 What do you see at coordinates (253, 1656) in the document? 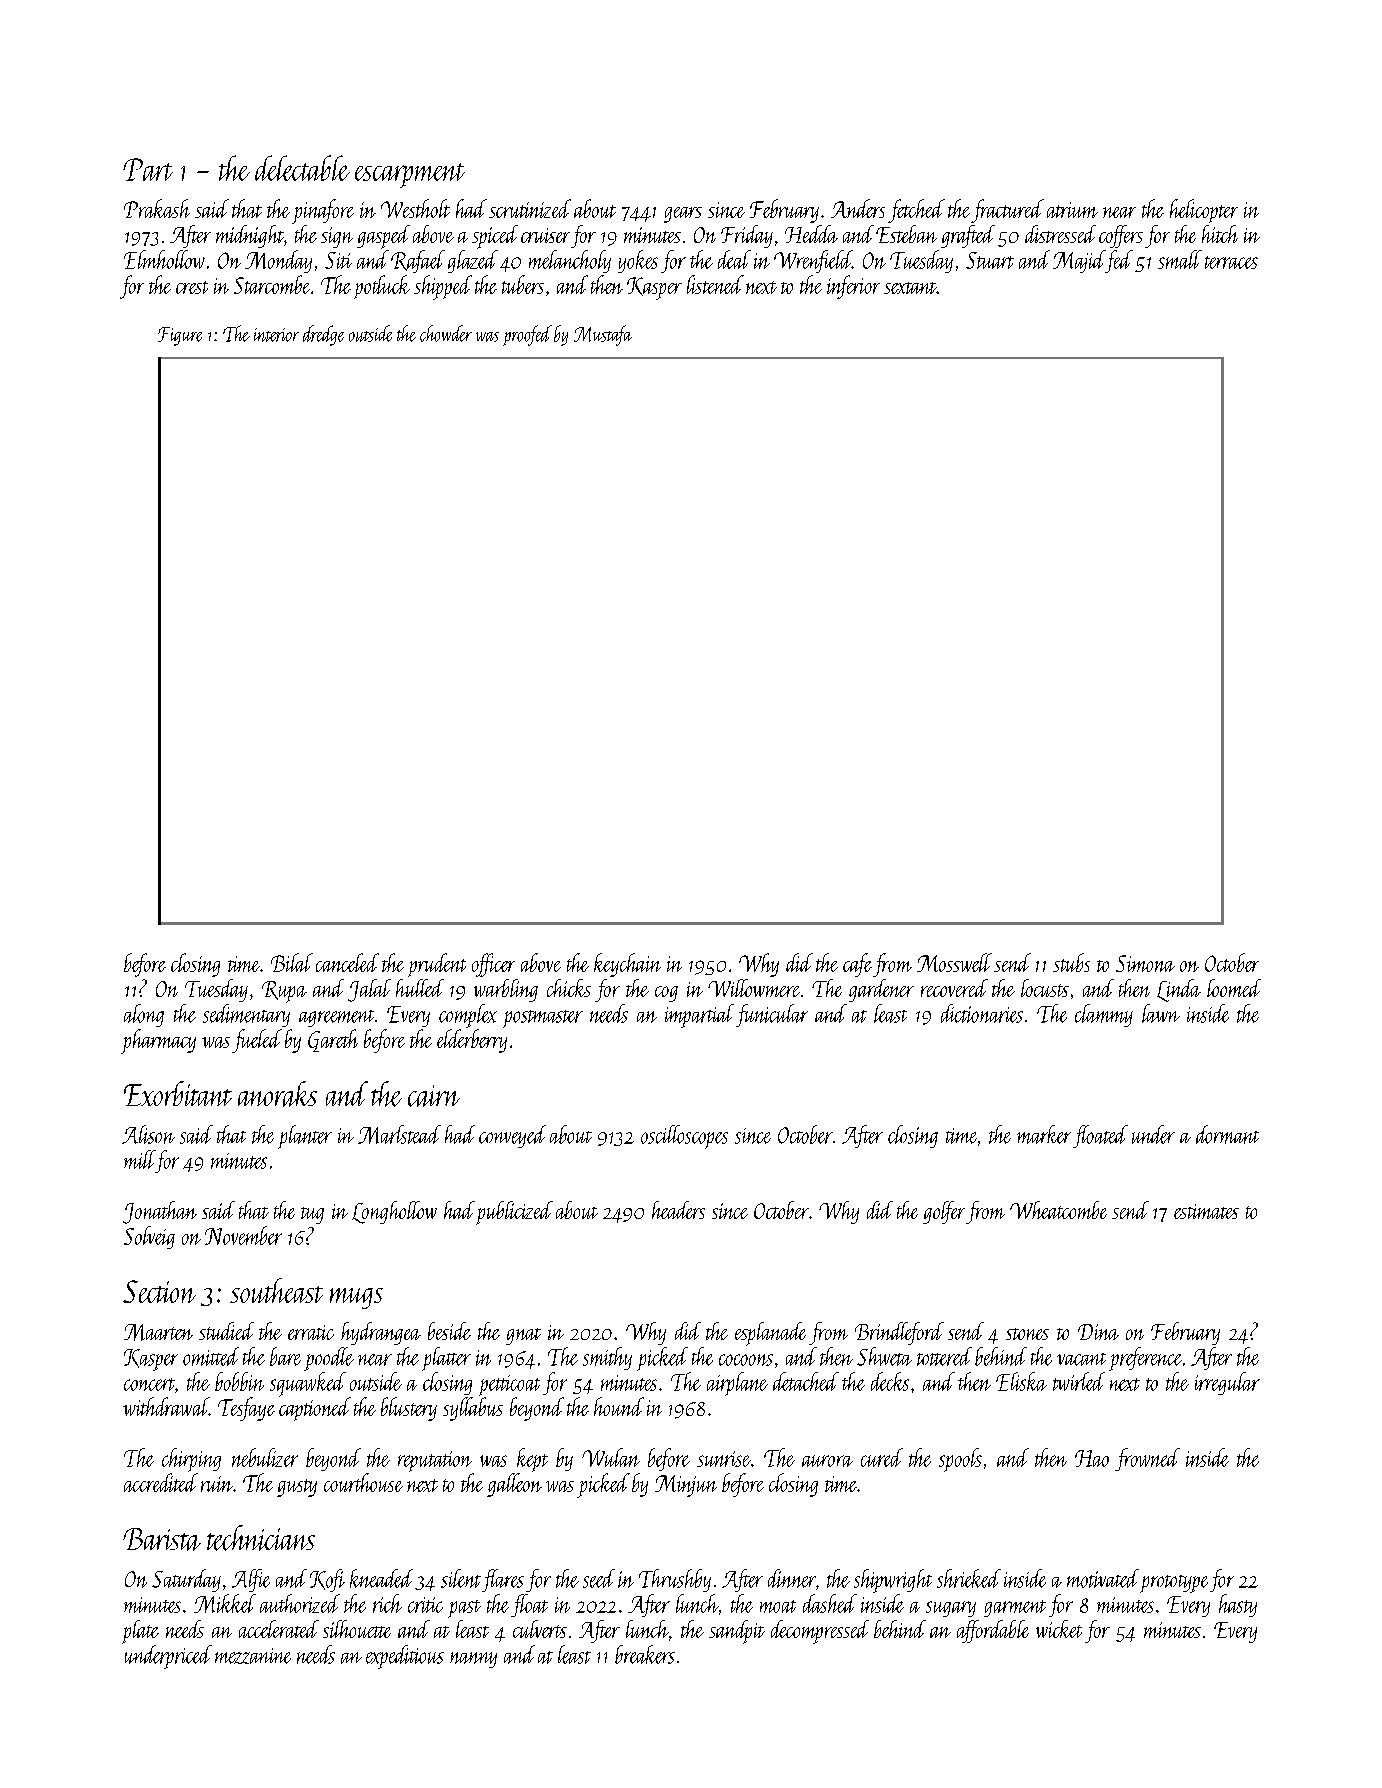
I see `mezzanine` at bounding box center [253, 1656].
